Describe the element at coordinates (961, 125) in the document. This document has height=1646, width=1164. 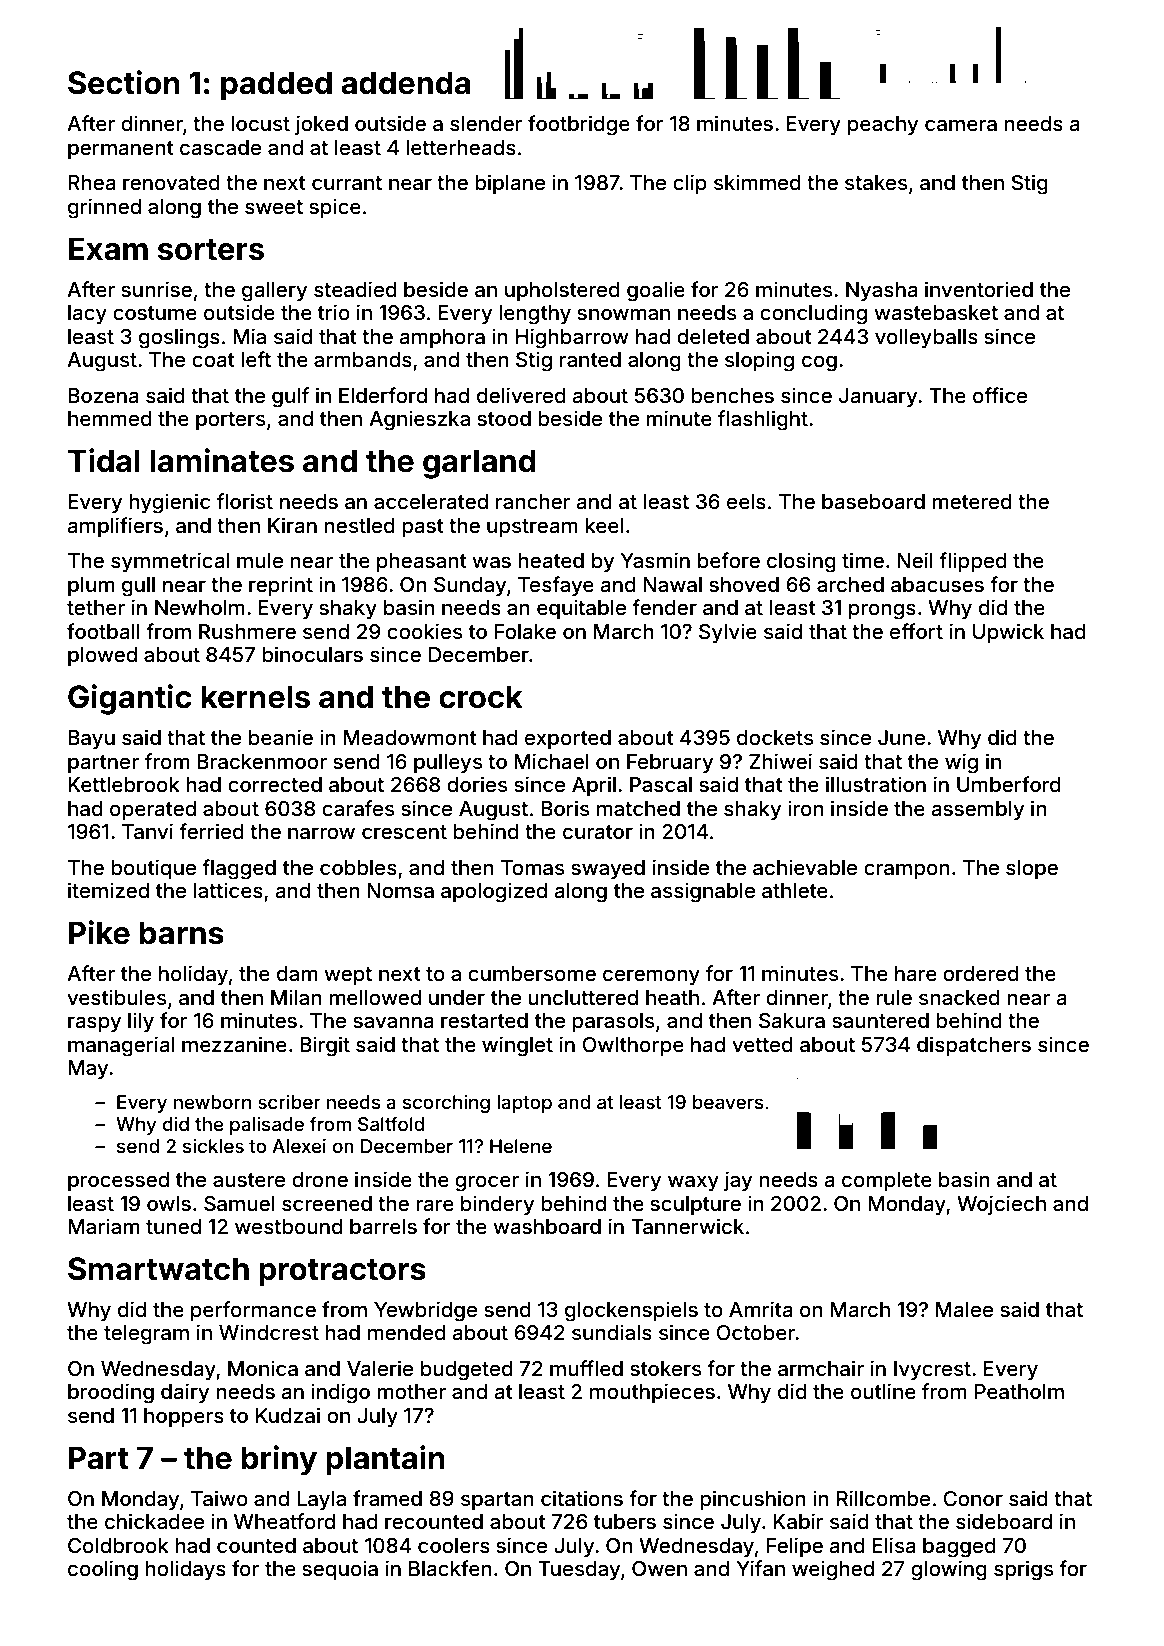
I see `camera` at that location.
